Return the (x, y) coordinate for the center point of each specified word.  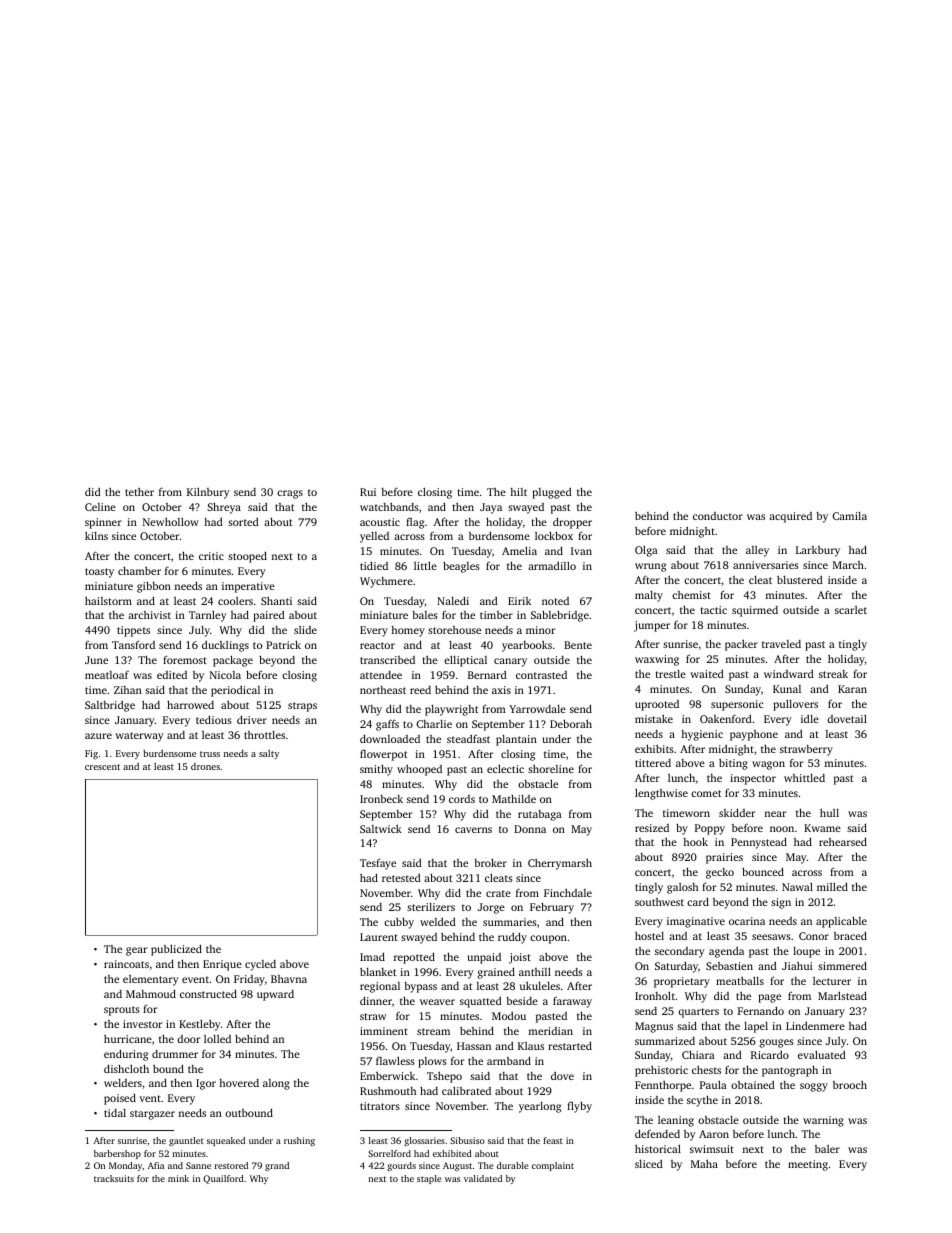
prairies (724, 858)
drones (205, 766)
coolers (235, 601)
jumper (652, 626)
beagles (461, 567)
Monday (126, 1166)
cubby (399, 923)
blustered (800, 579)
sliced (649, 1163)
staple (429, 1179)
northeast (383, 690)
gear (136, 951)
